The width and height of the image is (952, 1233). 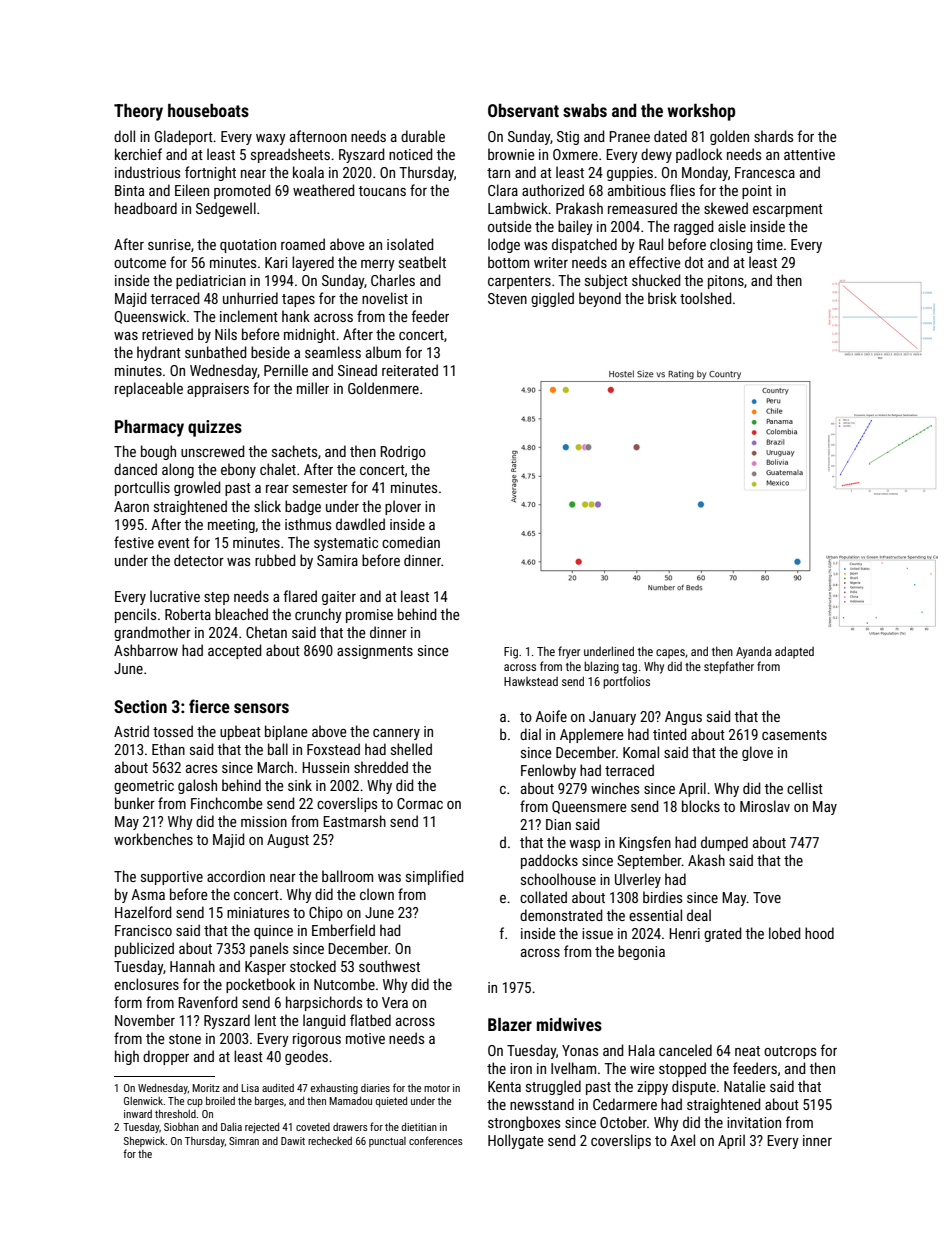 I want to click on kerchief, so click(x=138, y=154).
